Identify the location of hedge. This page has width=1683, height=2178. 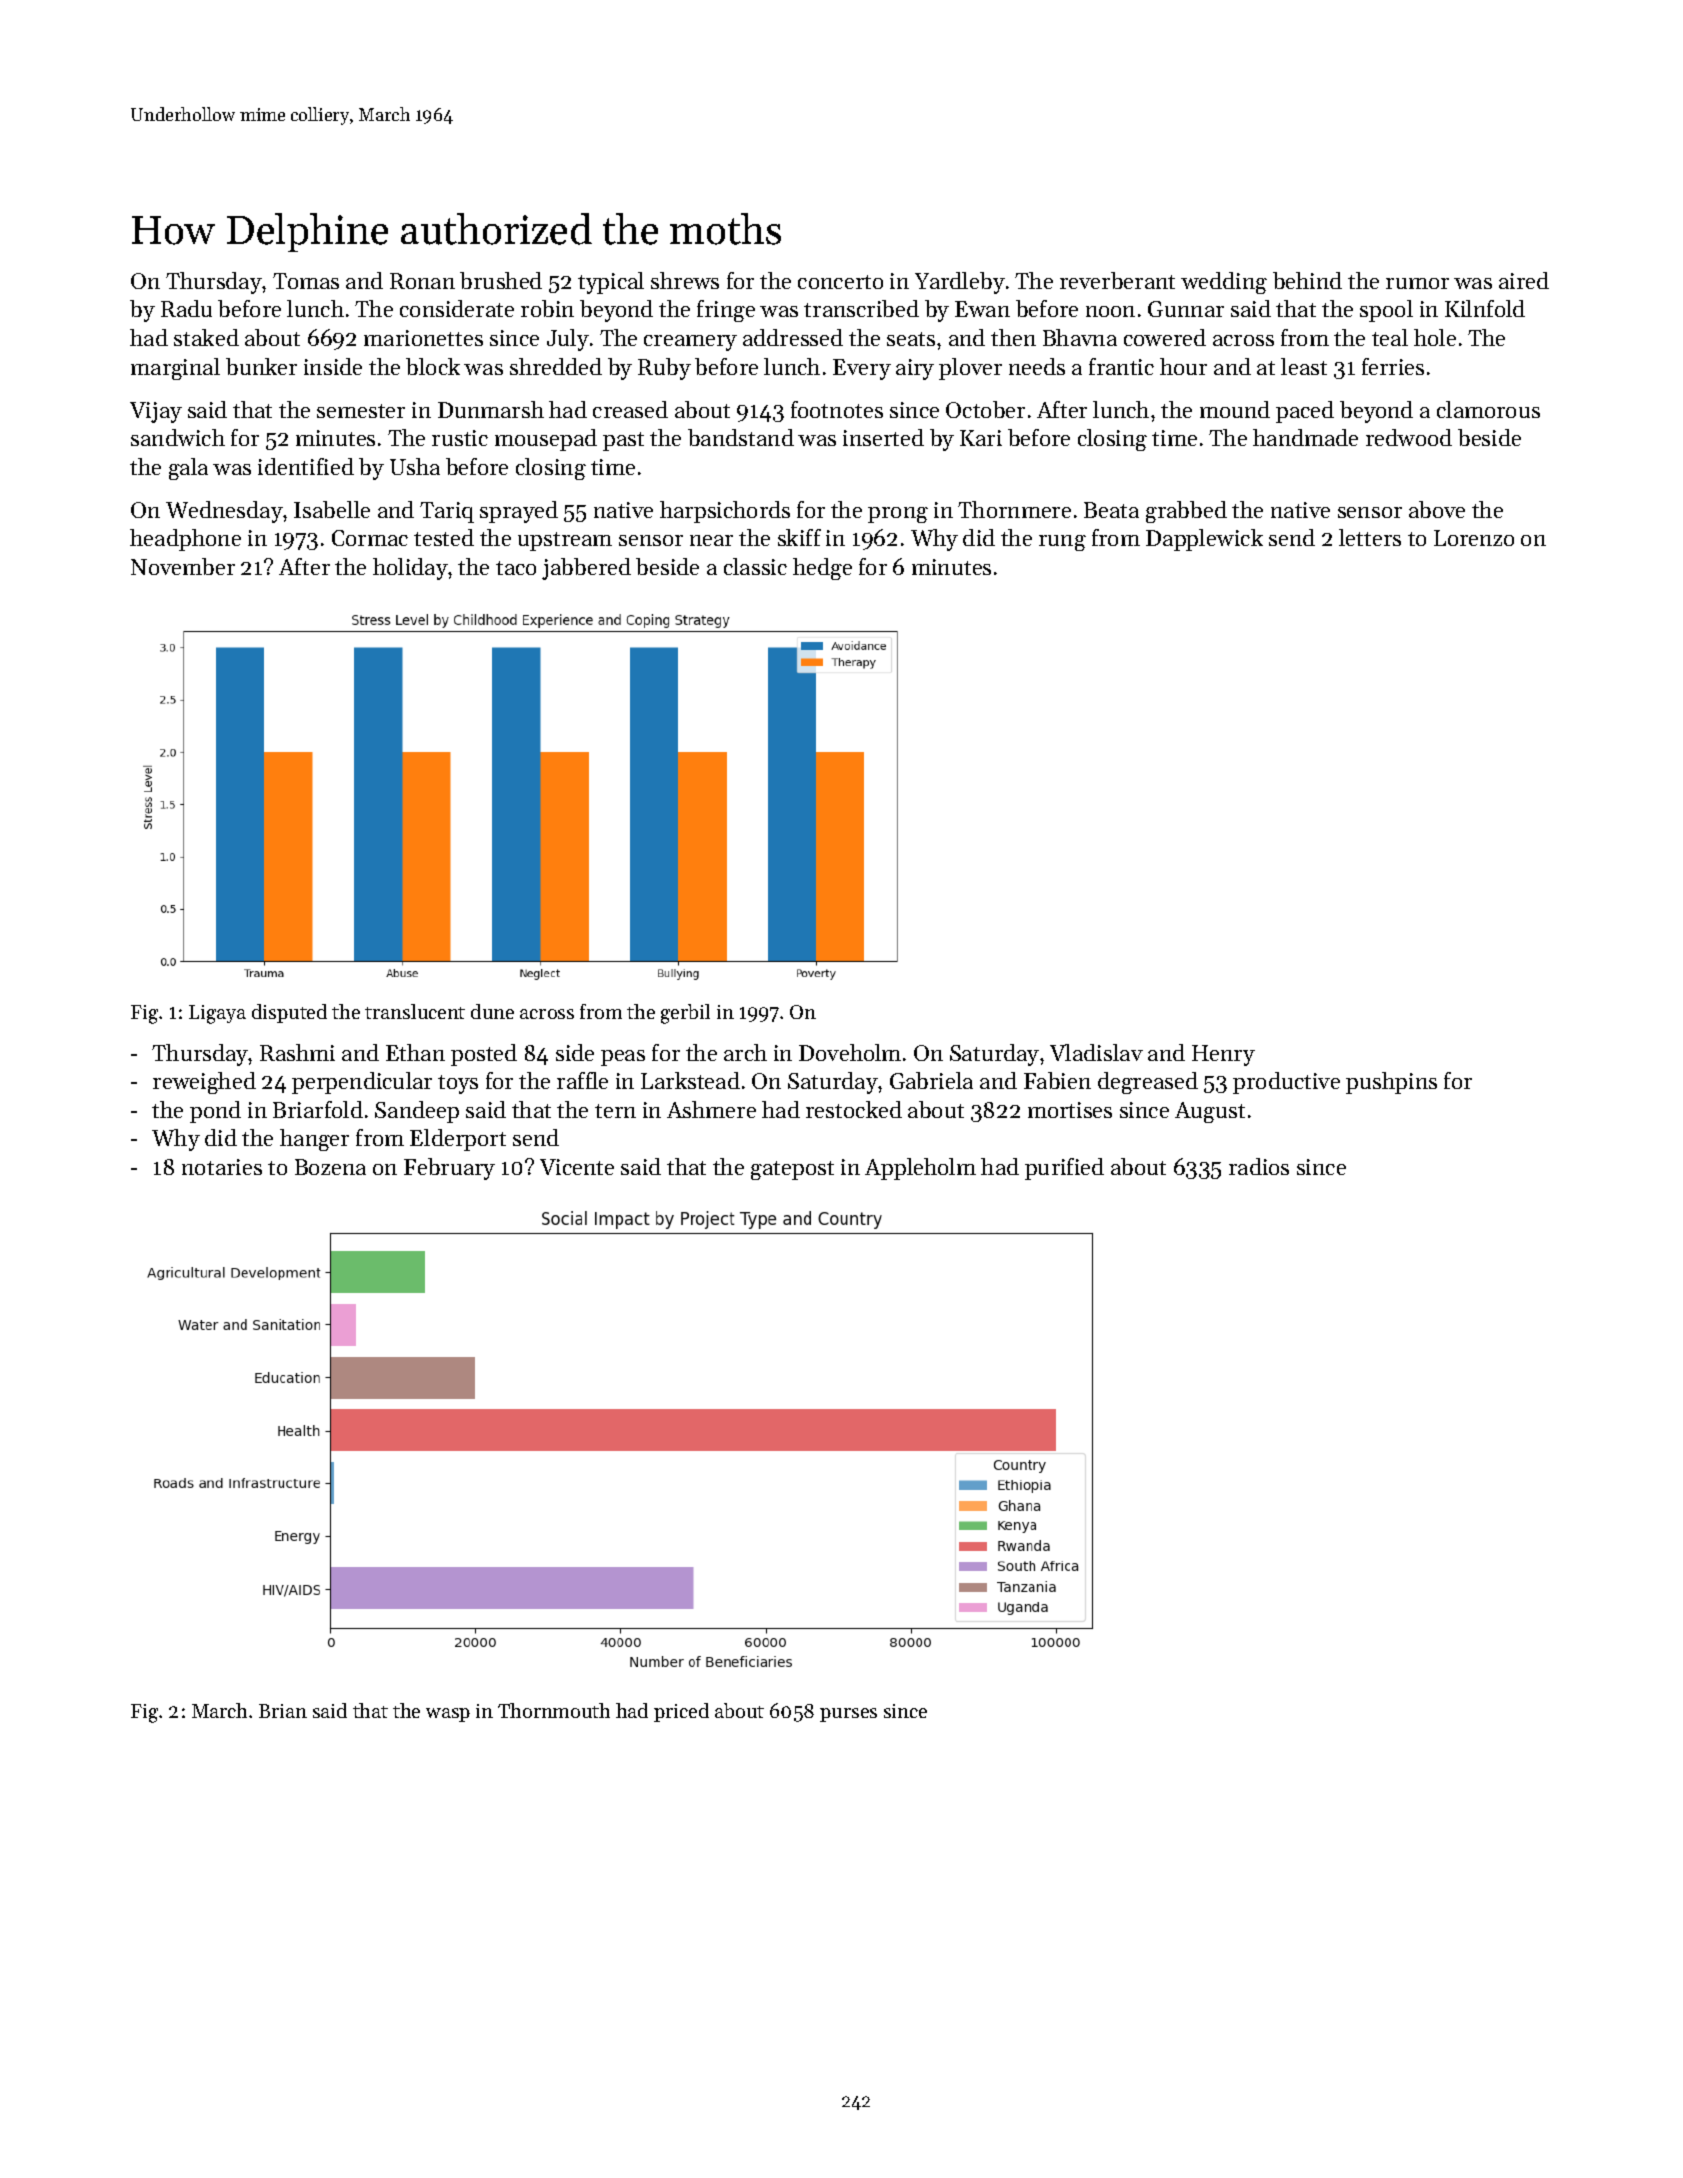
(822, 569).
